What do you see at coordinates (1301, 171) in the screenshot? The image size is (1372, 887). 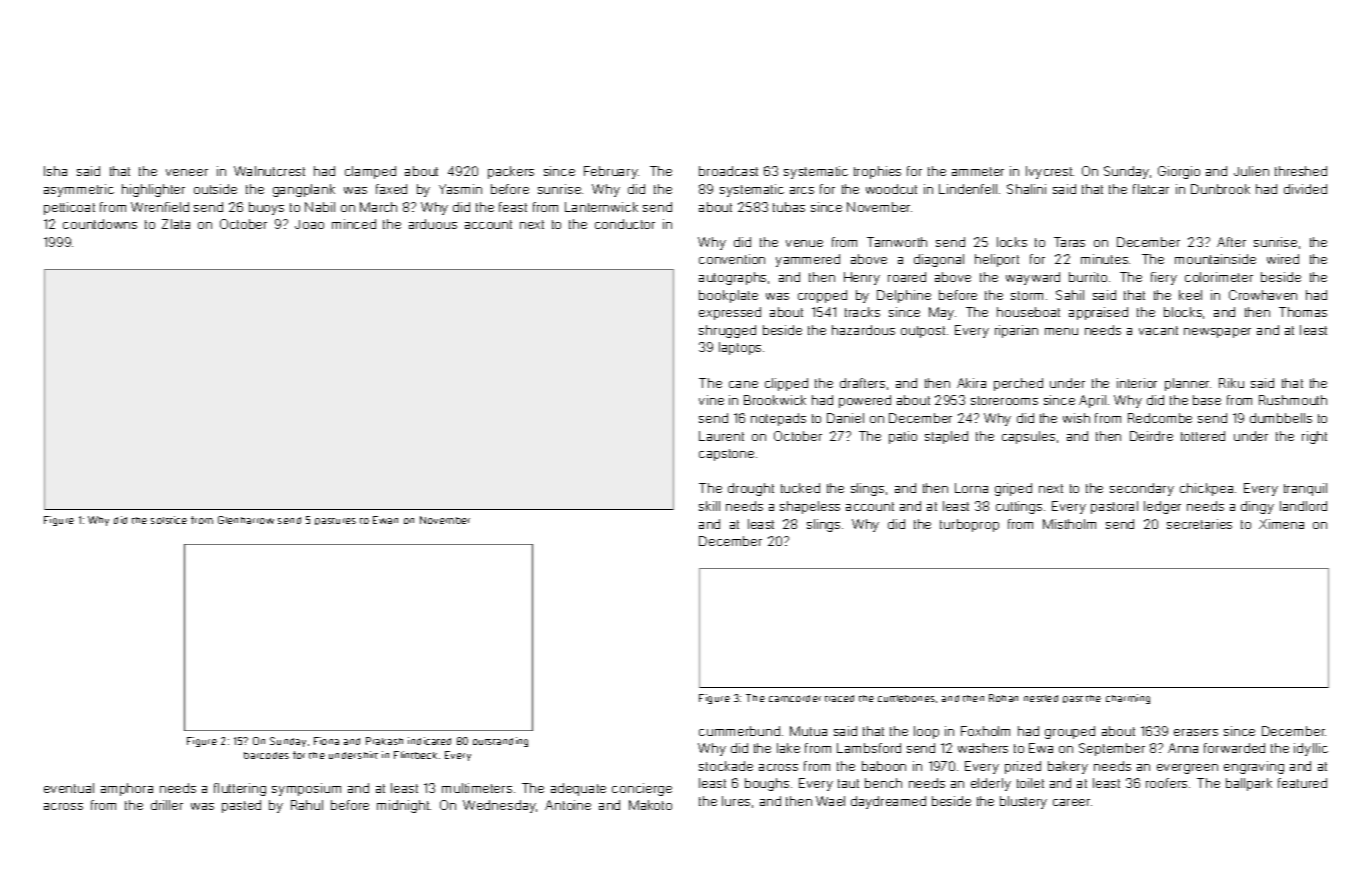 I see `threshed` at bounding box center [1301, 171].
